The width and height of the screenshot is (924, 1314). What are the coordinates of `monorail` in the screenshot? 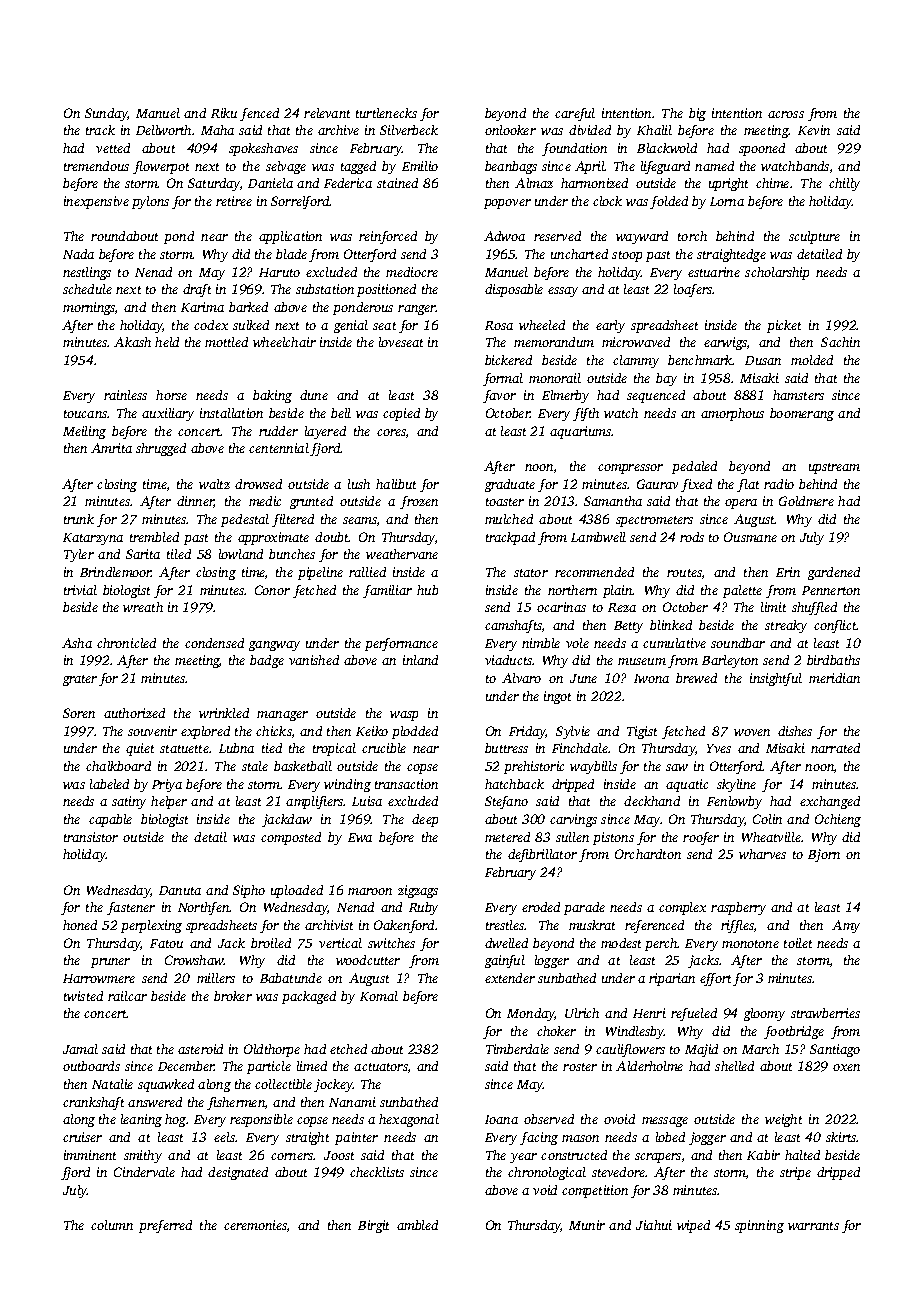 It's located at (555, 378).
